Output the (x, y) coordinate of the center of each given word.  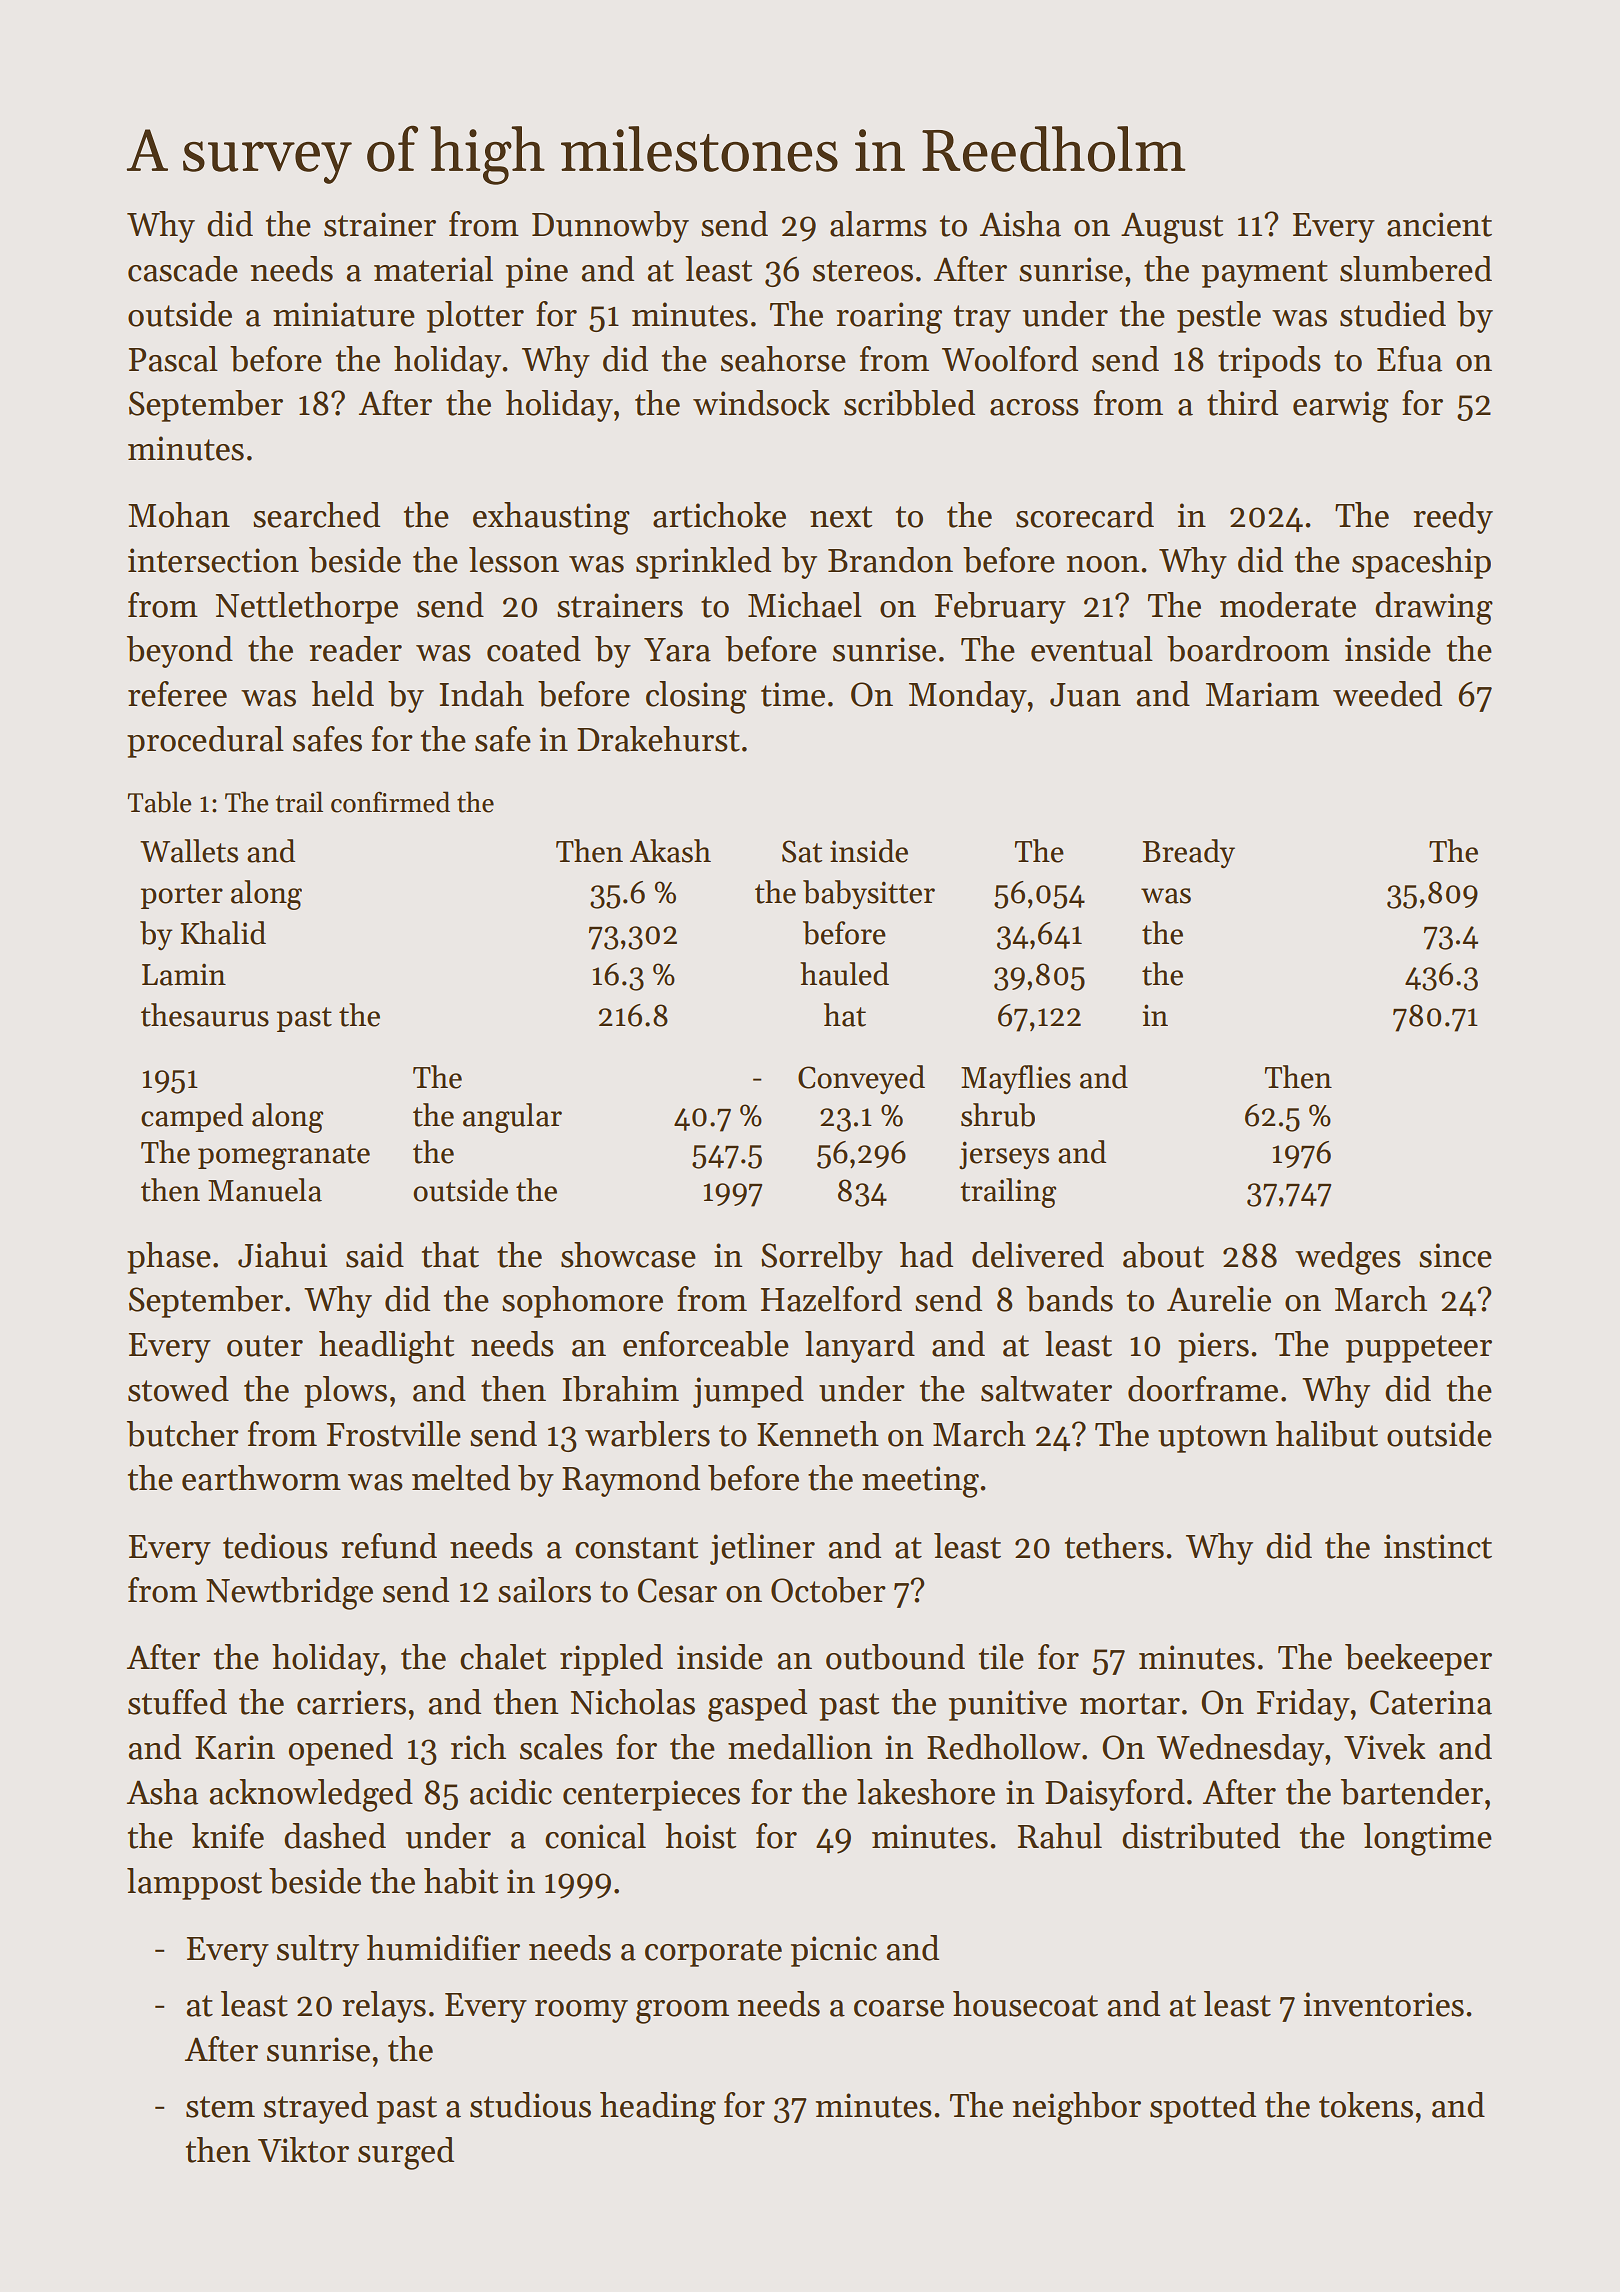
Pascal (173, 359)
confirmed (390, 802)
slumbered (1416, 269)
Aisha (1020, 224)
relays (384, 2007)
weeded (1387, 694)
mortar (1130, 1704)
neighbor (1076, 2108)
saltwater (1046, 1389)
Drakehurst (658, 739)
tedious (275, 1546)
